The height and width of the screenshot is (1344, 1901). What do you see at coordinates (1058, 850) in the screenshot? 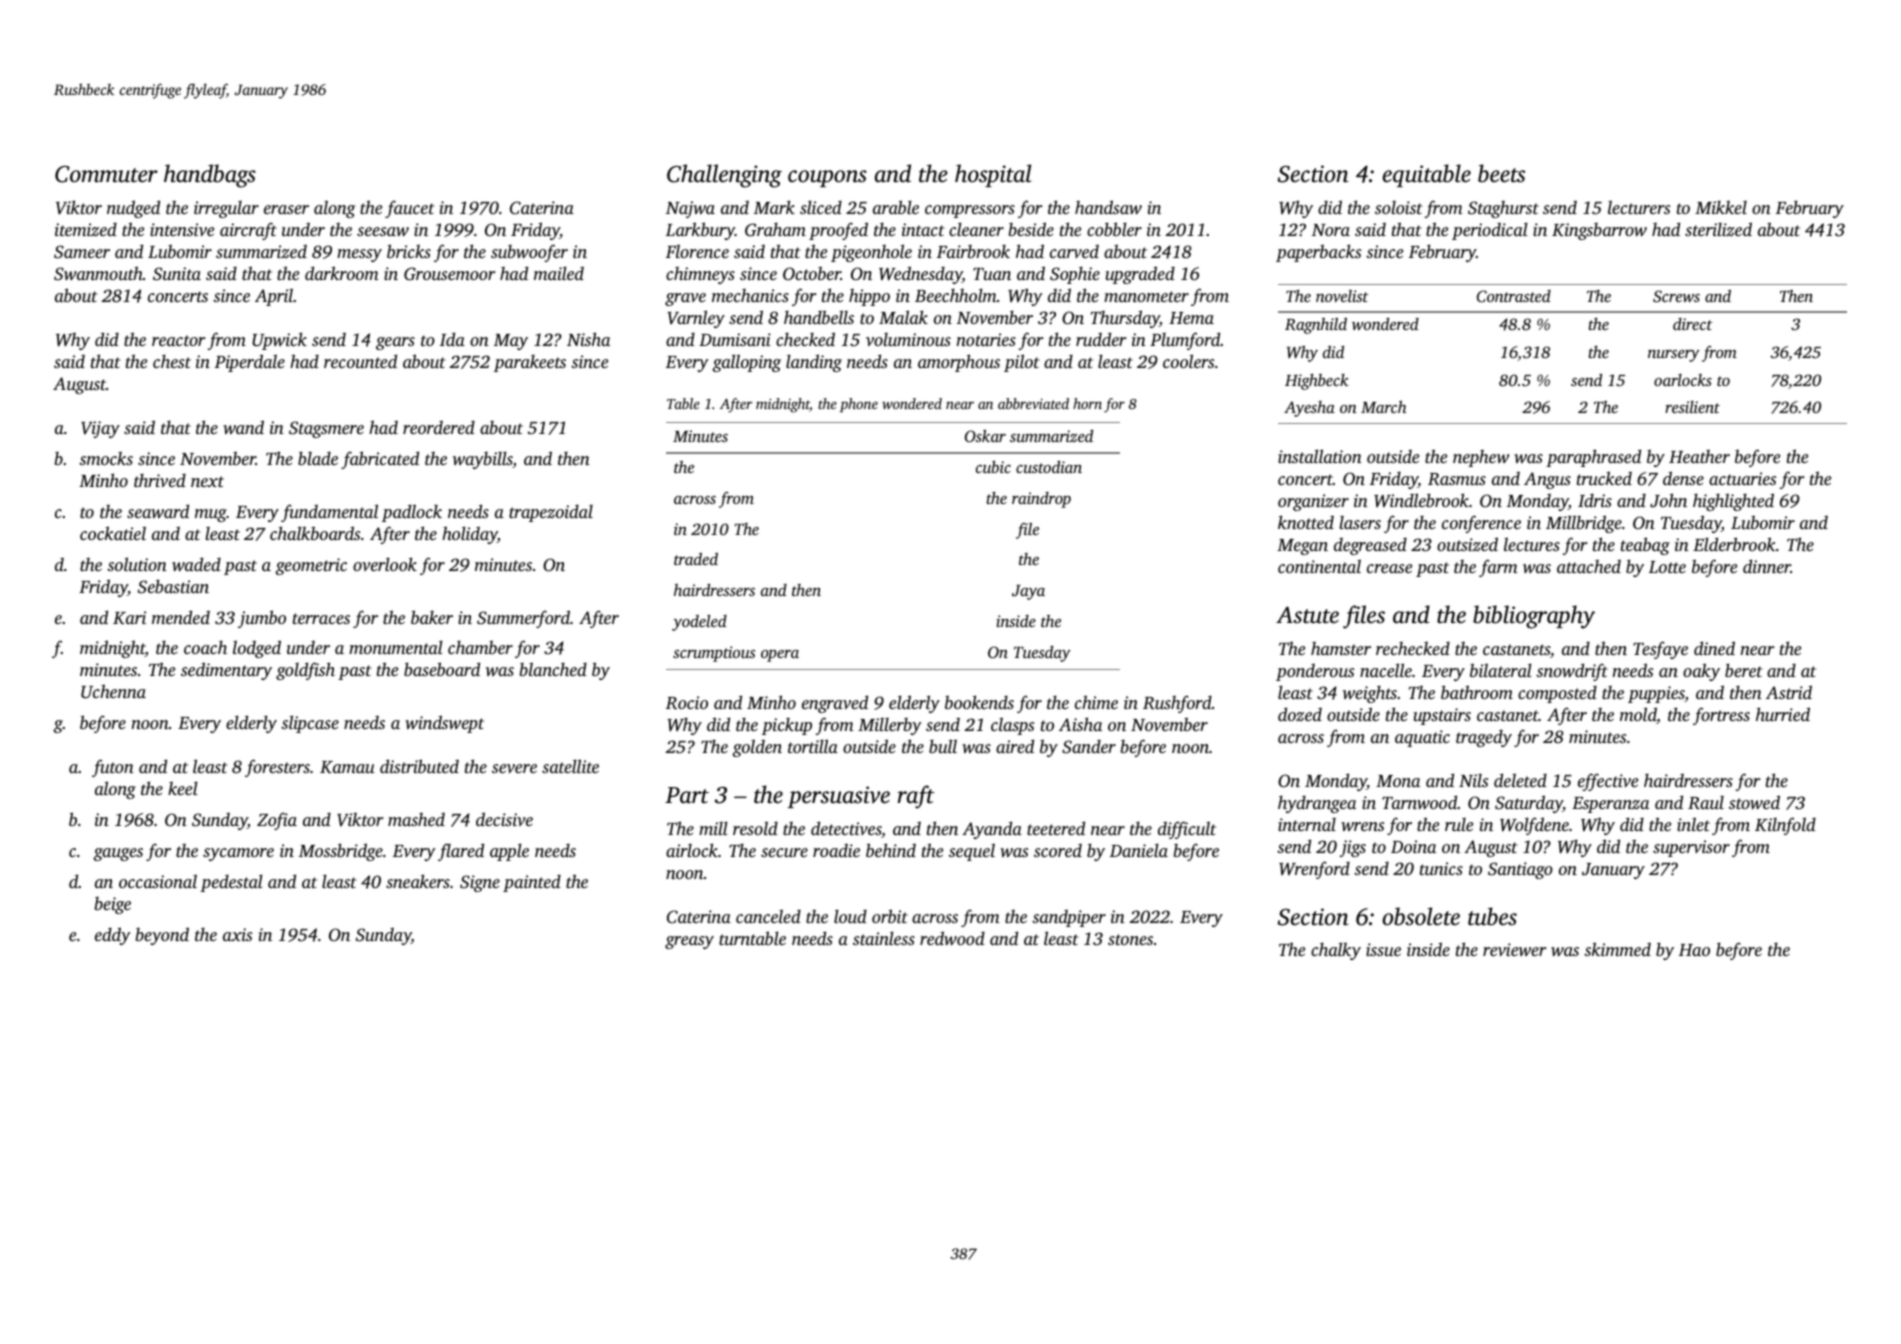
I see `scored` at bounding box center [1058, 850].
